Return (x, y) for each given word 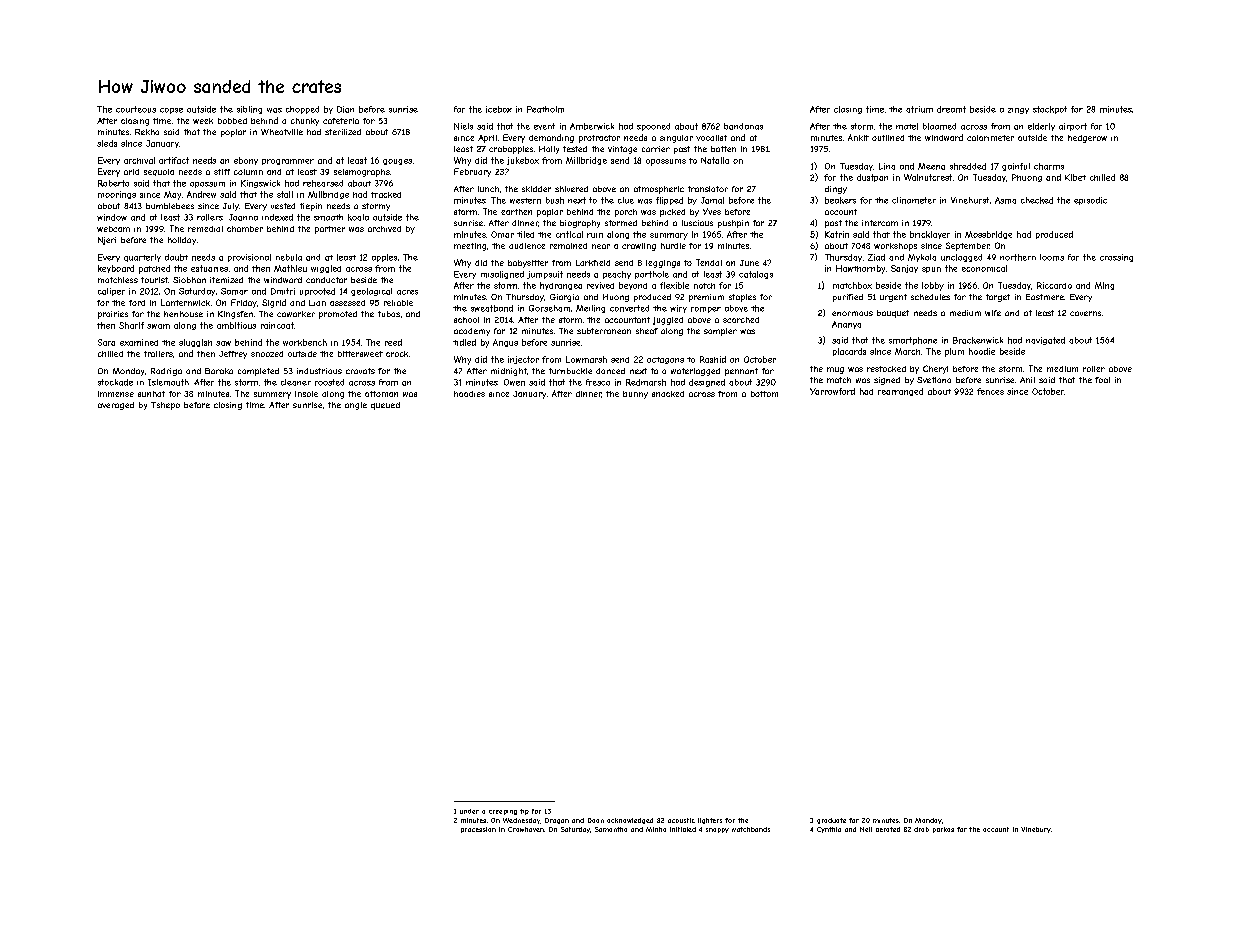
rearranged (900, 392)
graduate (831, 821)
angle (356, 406)
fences (990, 391)
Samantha (611, 829)
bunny (635, 395)
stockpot (1050, 110)
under (469, 811)
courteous (136, 109)
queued (385, 406)
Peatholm (545, 109)
